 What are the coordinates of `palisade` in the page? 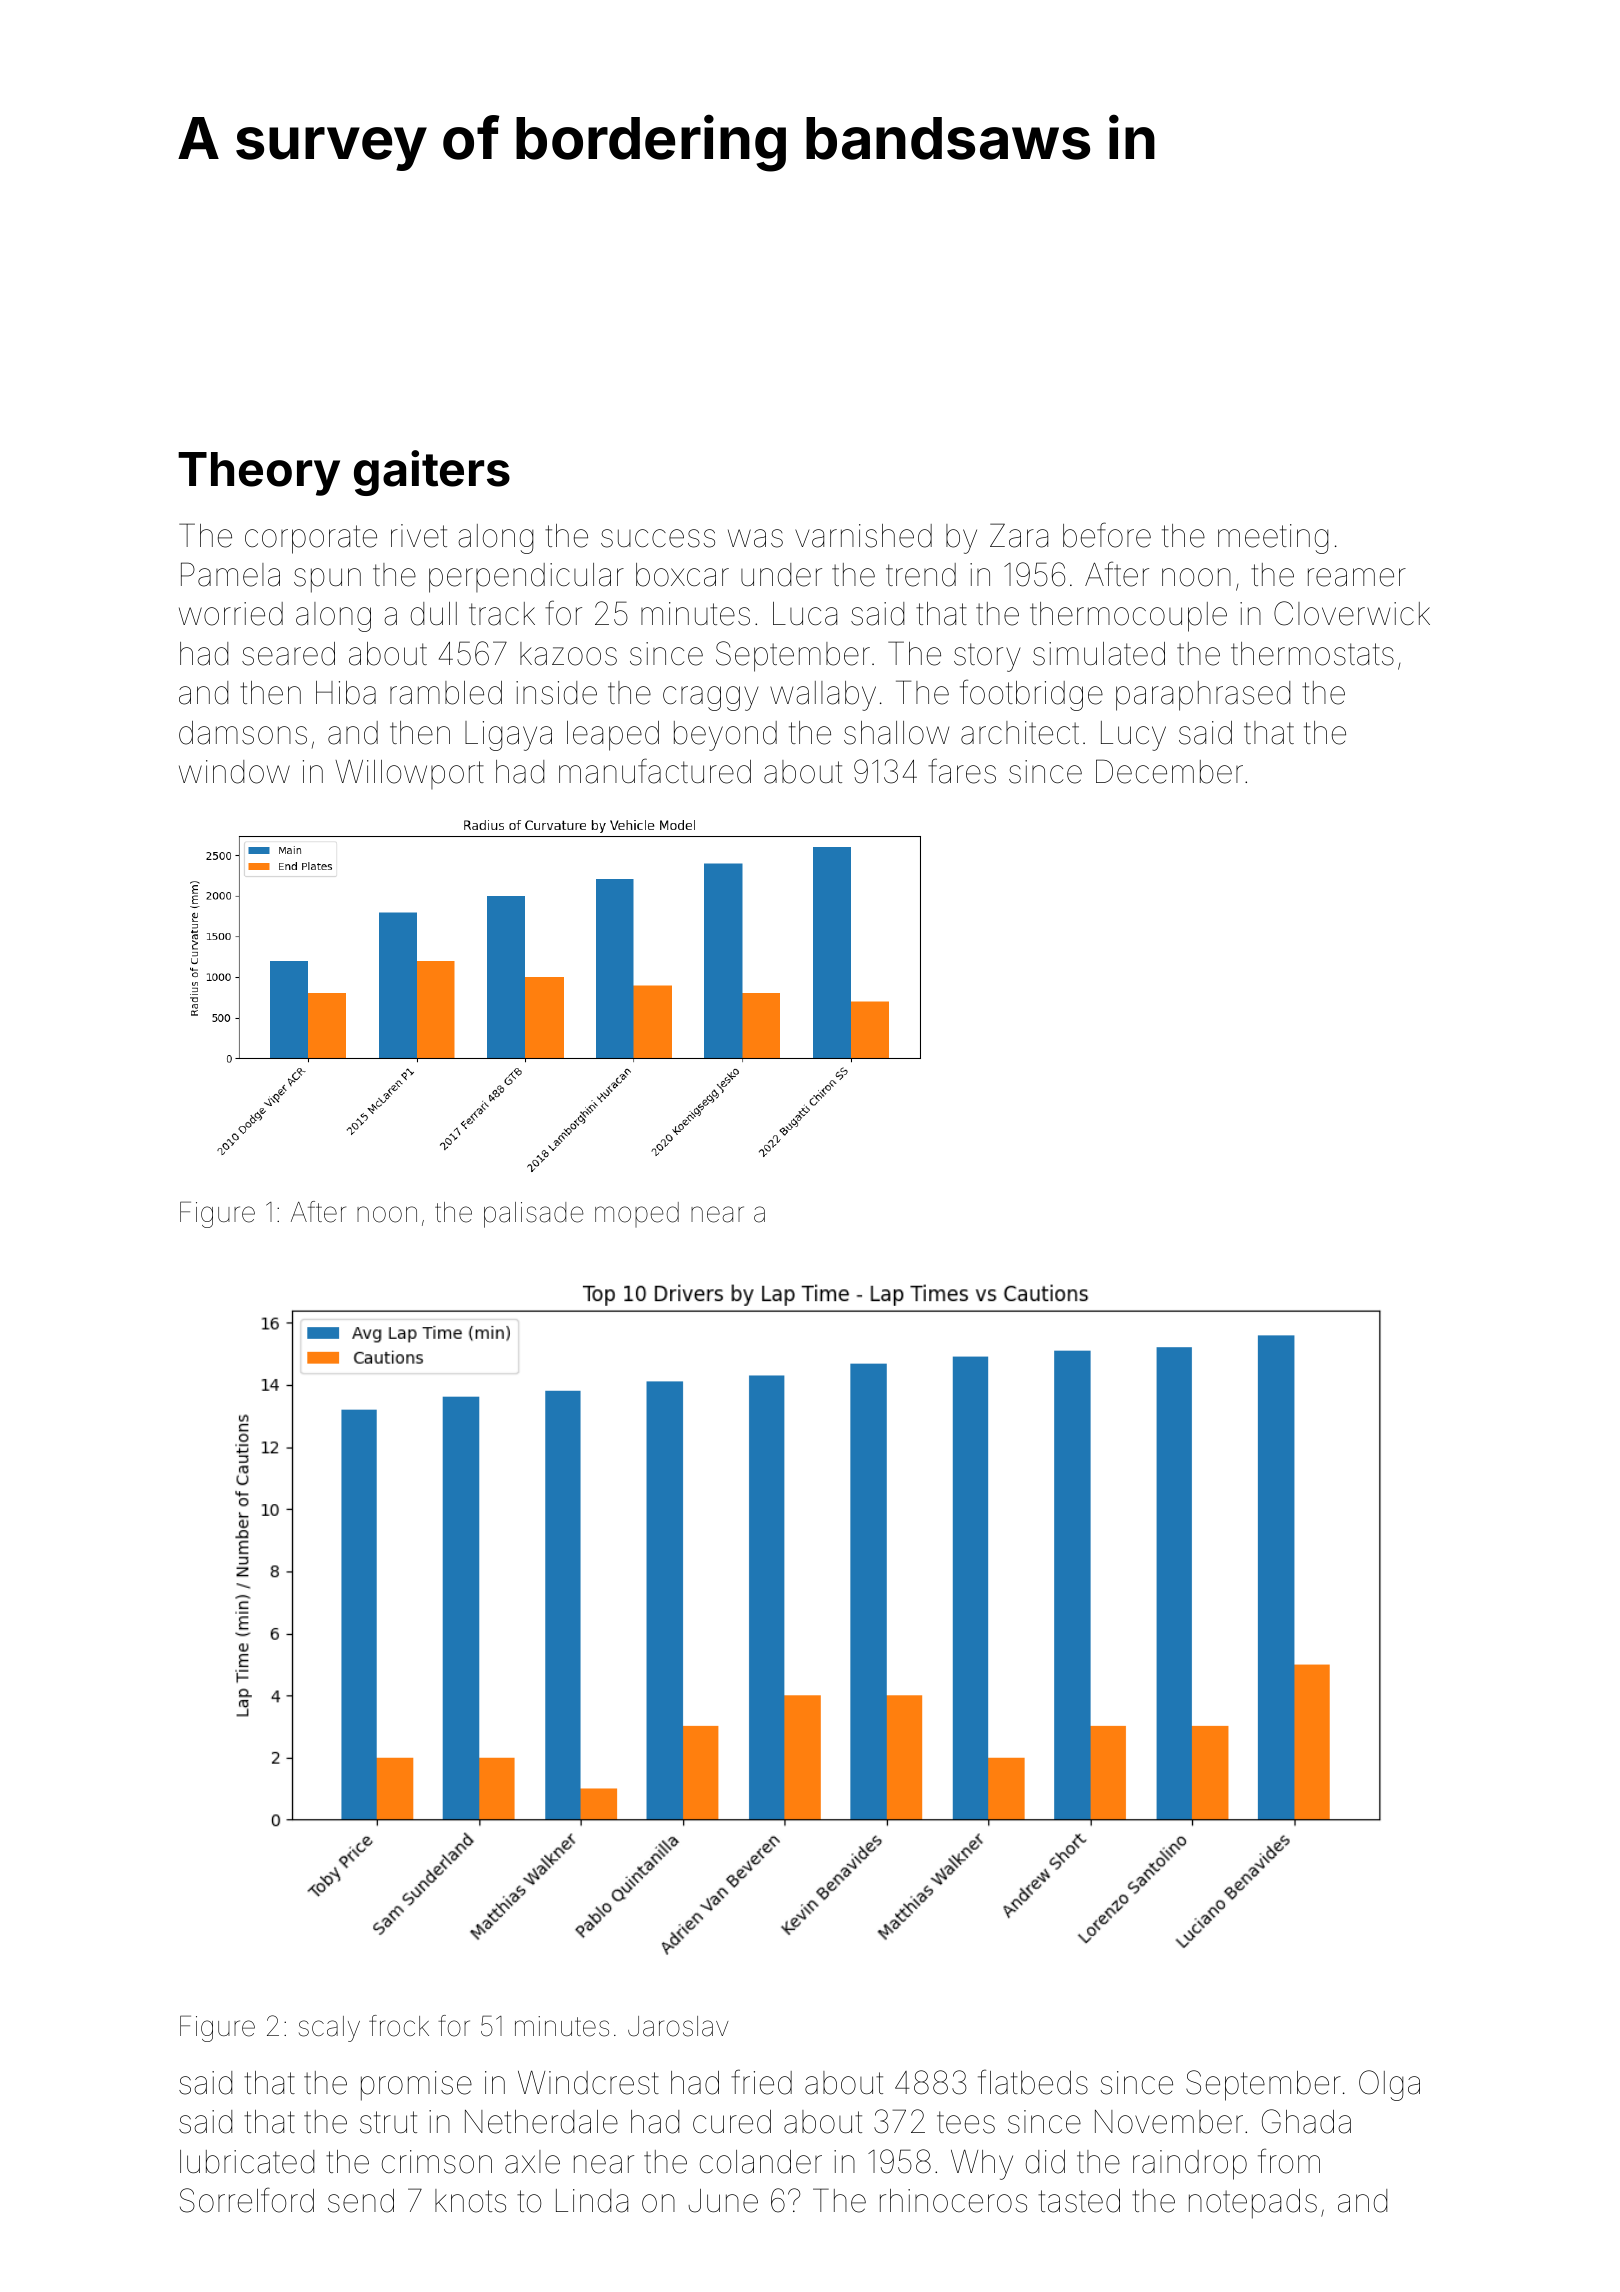 It's located at (533, 1215).
